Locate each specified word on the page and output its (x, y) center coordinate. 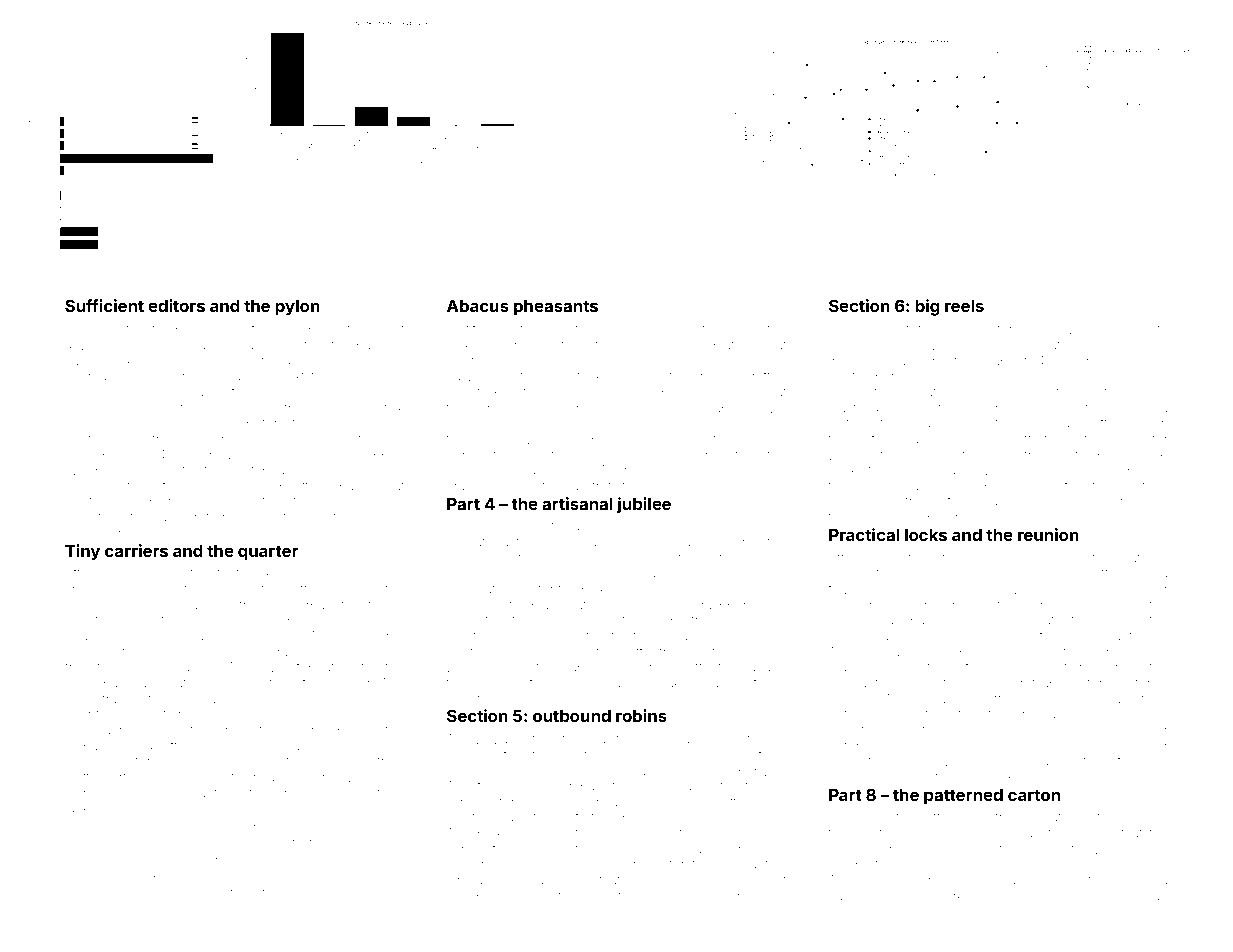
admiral (280, 746)
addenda (570, 542)
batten (1088, 408)
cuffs (152, 878)
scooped (995, 746)
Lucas (709, 393)
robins (641, 715)
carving (249, 378)
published (1069, 730)
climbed (304, 573)
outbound (572, 716)
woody (142, 669)
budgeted (337, 330)
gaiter (1151, 591)
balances (1121, 330)
